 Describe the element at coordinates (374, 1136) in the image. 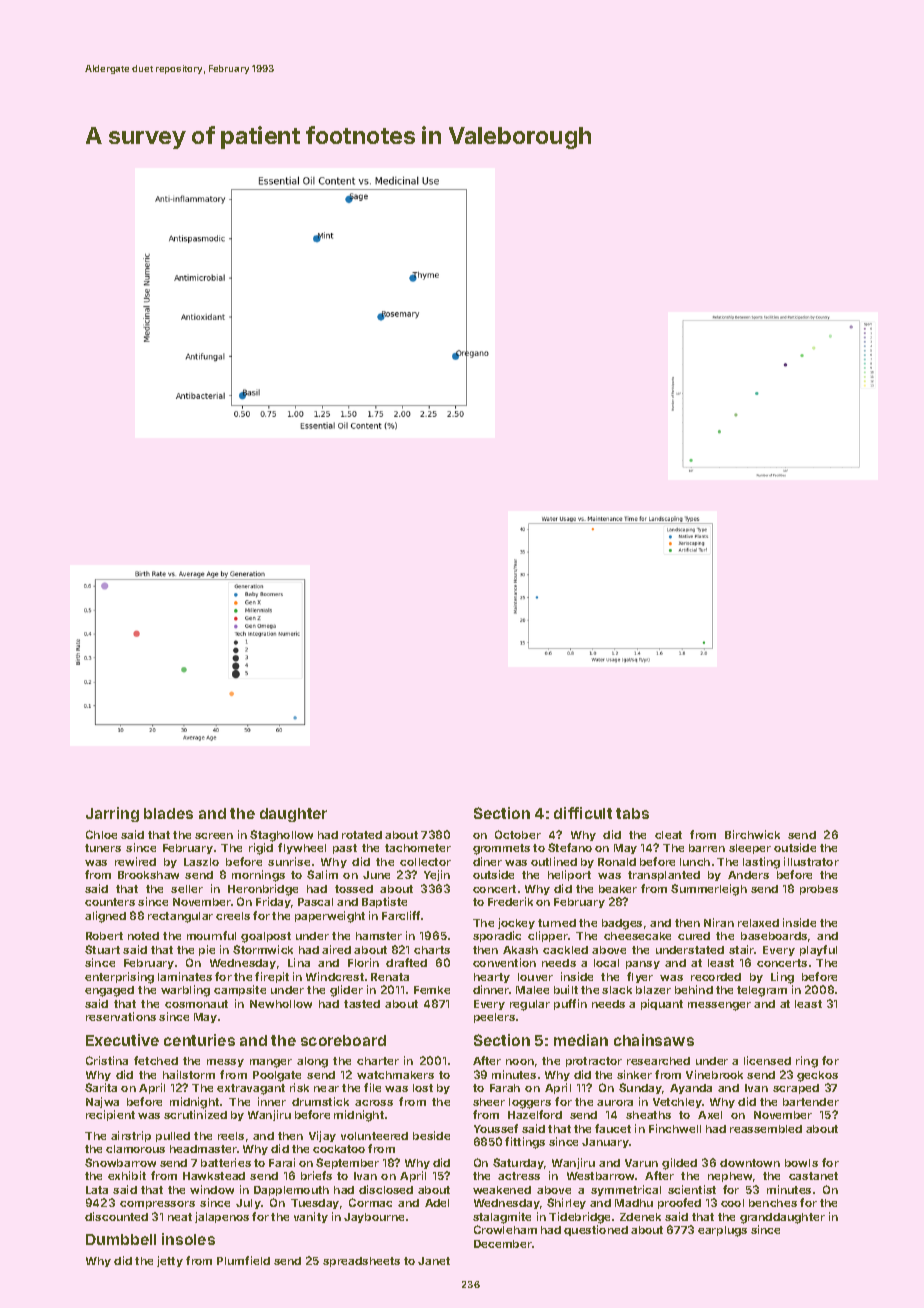

I see `volunteered` at that location.
